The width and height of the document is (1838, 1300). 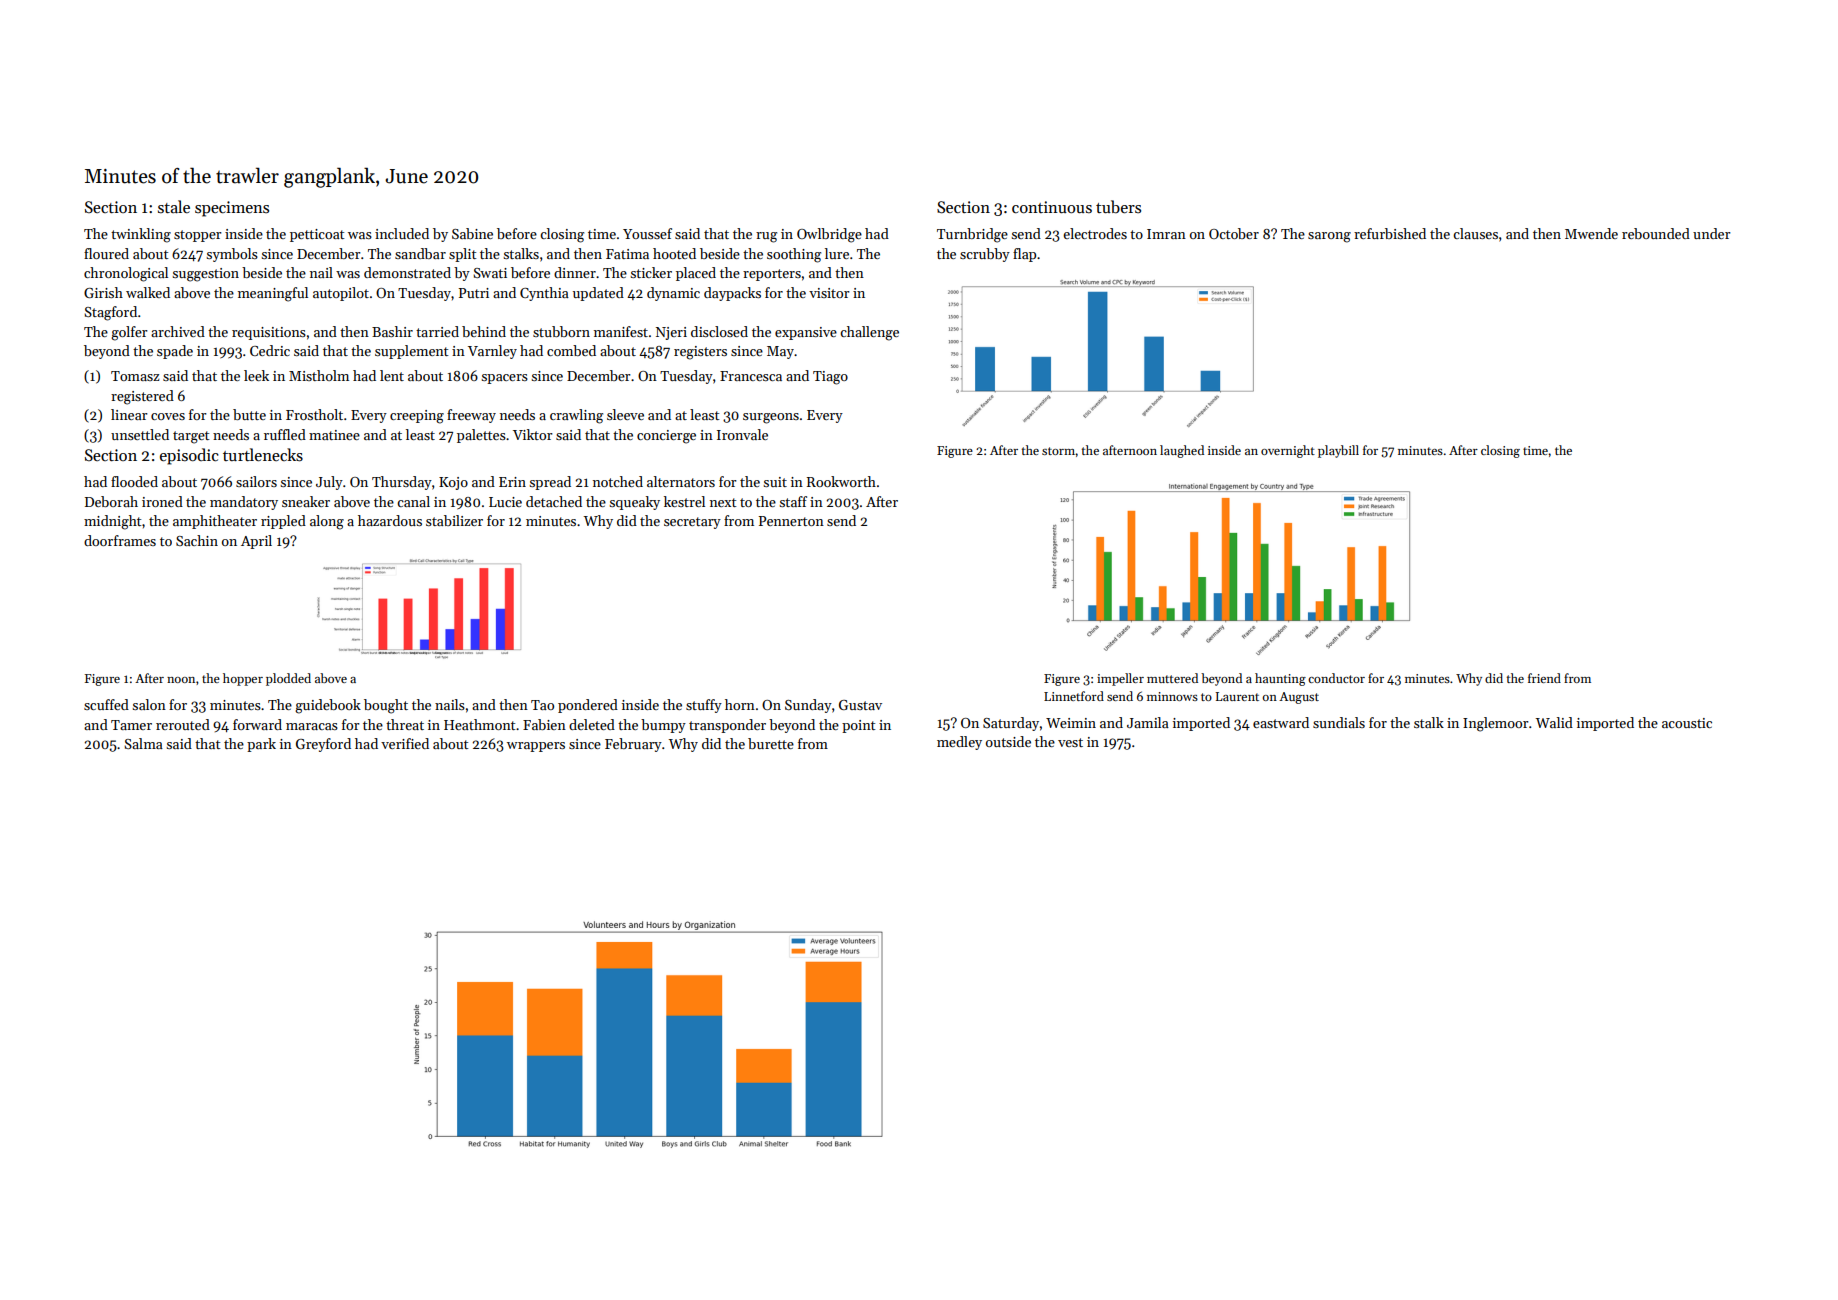 What do you see at coordinates (1338, 451) in the document?
I see `playbill` at bounding box center [1338, 451].
